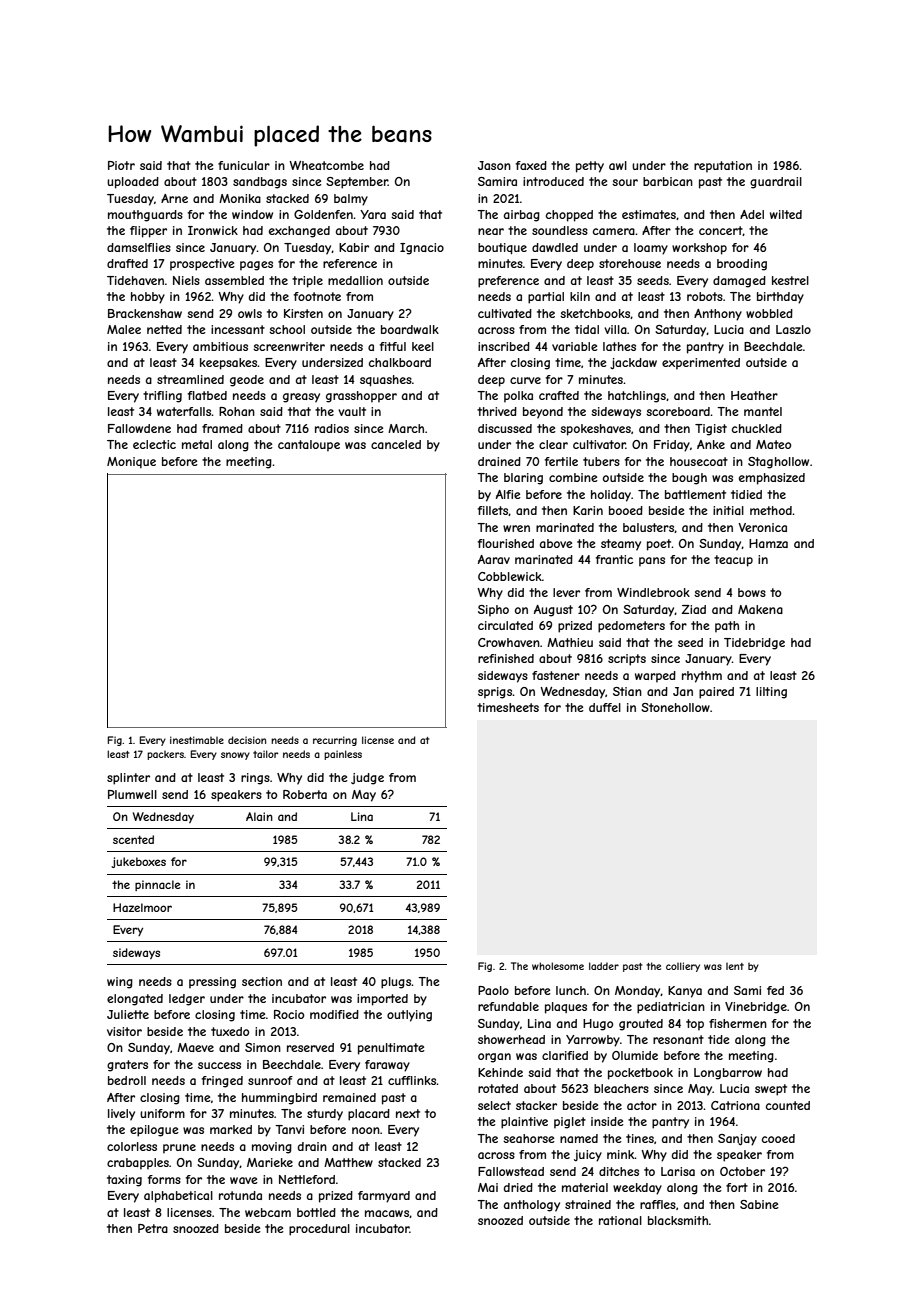  I want to click on Petra, so click(153, 1228).
